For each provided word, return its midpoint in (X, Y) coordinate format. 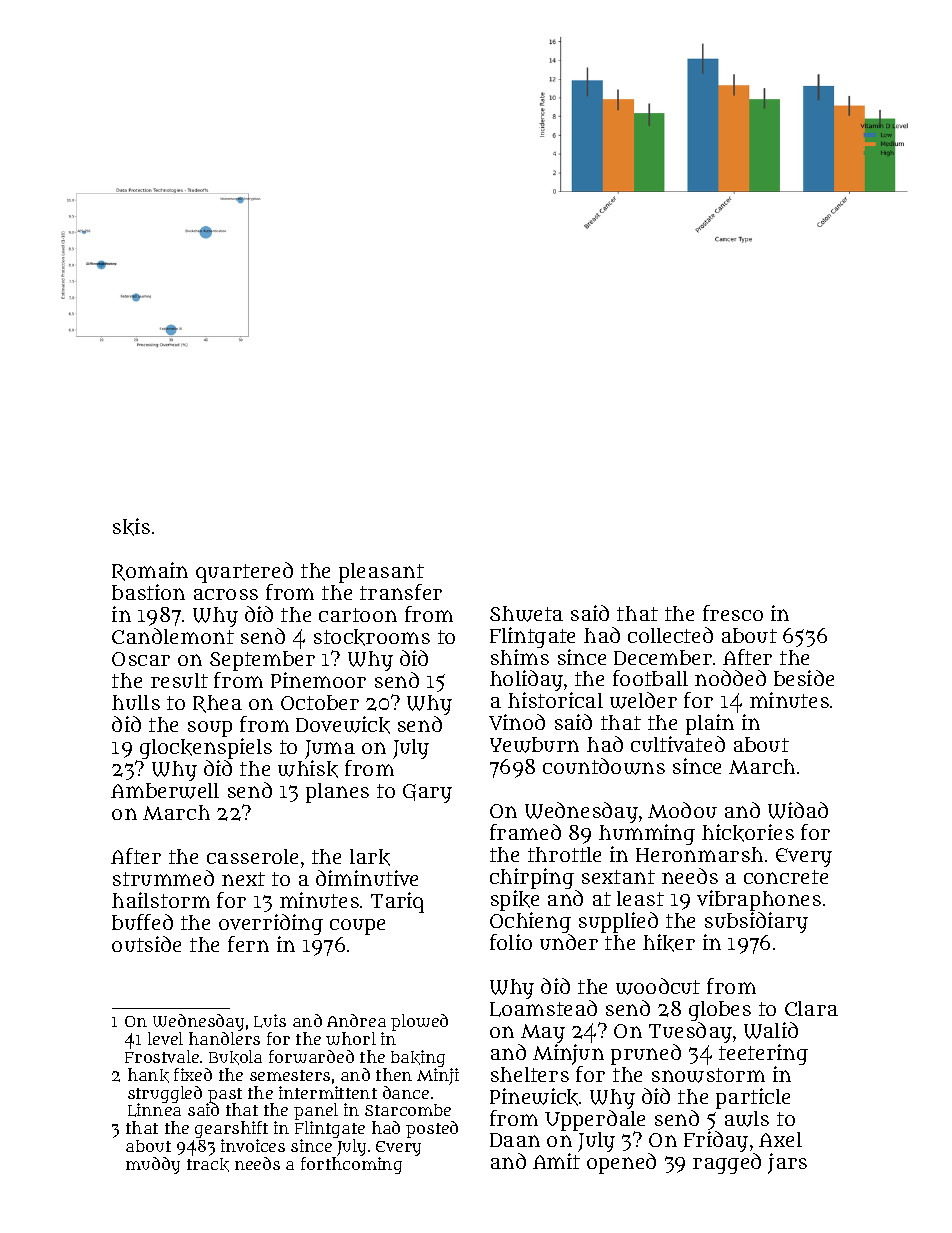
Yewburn (534, 745)
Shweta (526, 614)
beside (804, 678)
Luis (270, 1021)
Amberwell (165, 791)
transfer (401, 592)
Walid (771, 1030)
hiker (669, 943)
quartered (244, 572)
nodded (730, 678)
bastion (148, 592)
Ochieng (530, 922)
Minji (438, 1076)
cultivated (678, 744)
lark (370, 857)
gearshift (231, 1129)
